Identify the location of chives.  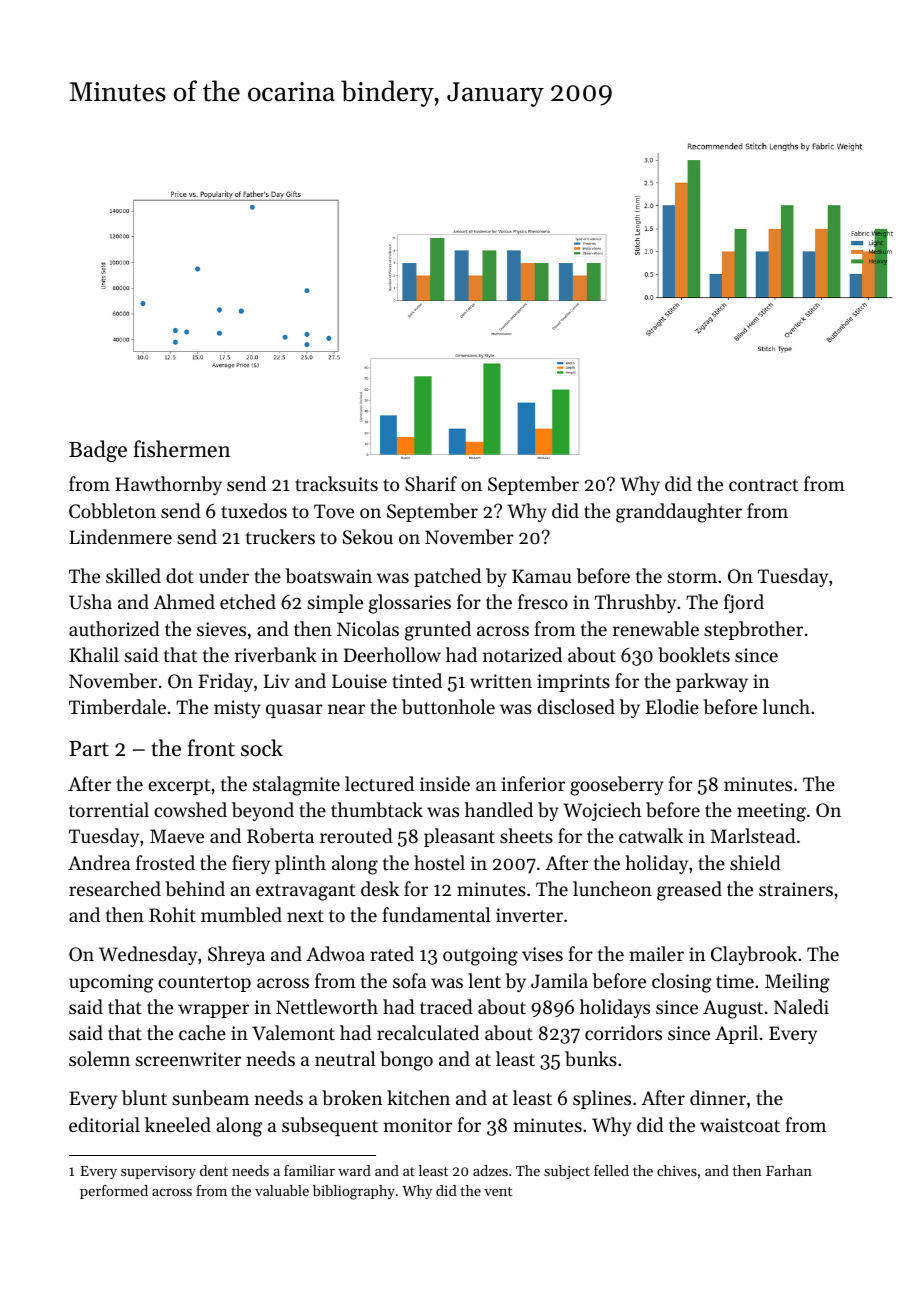
(677, 1170).
